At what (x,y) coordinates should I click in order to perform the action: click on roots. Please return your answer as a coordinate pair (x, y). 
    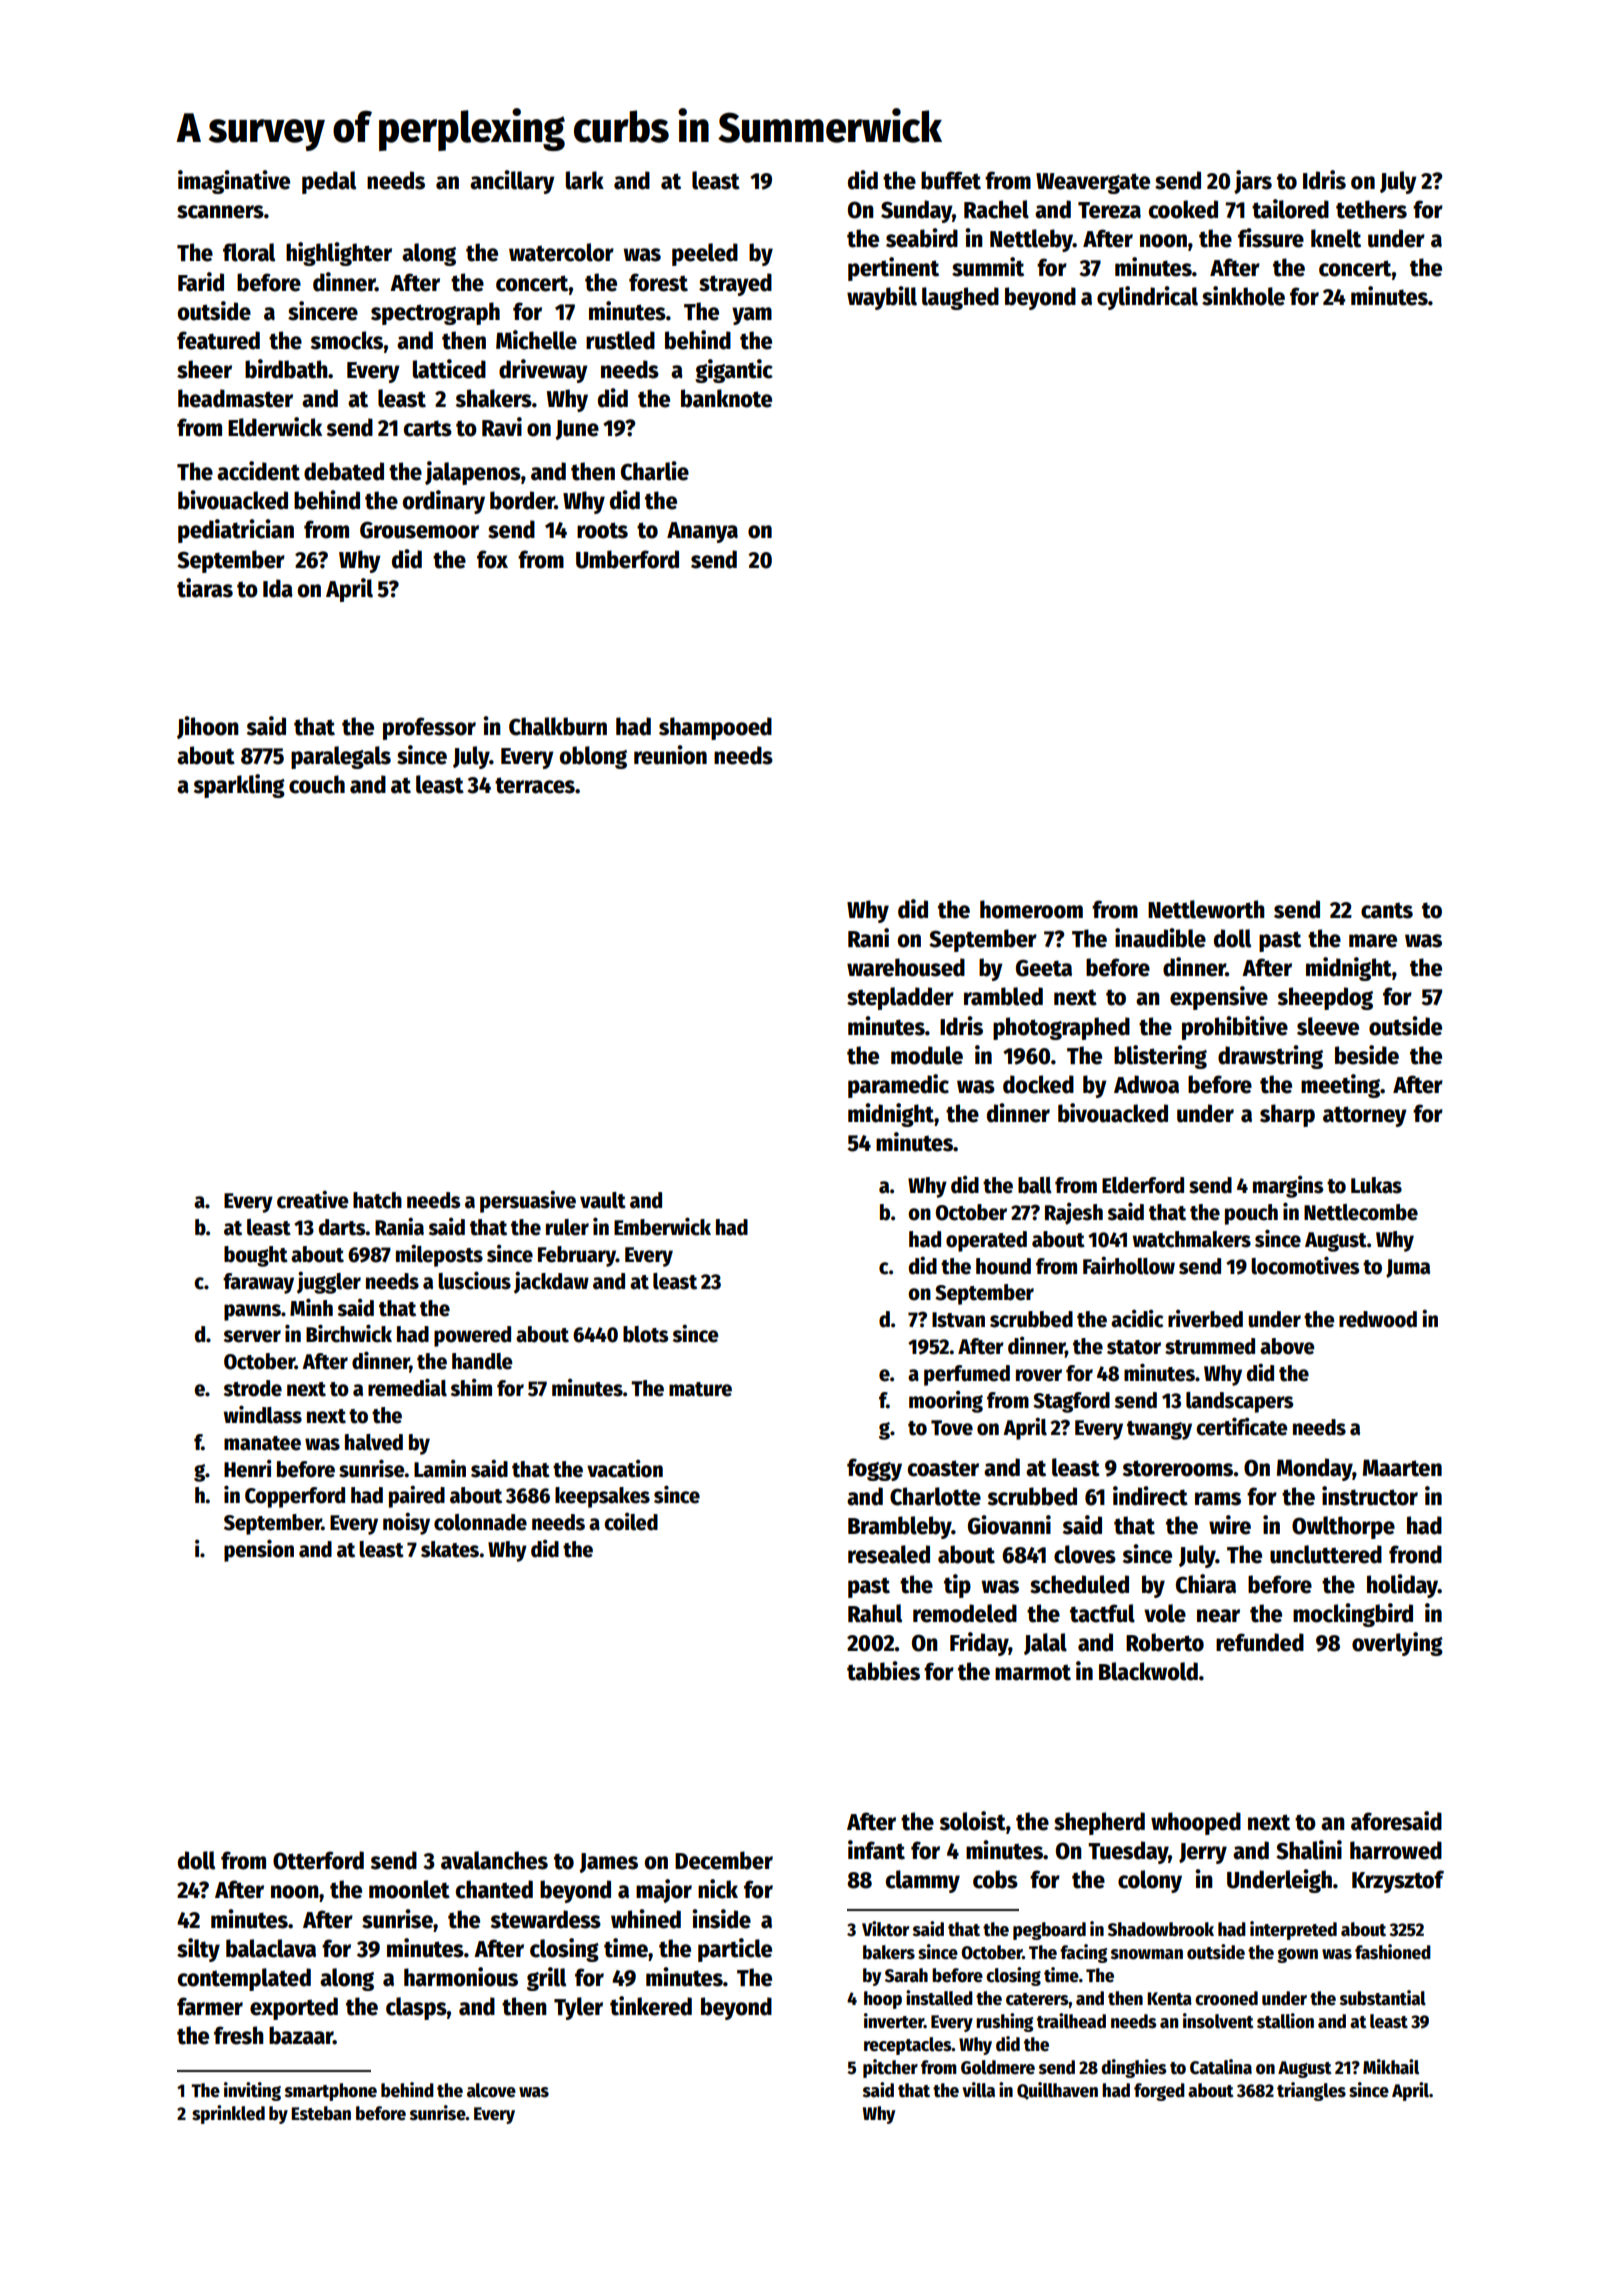
    Looking at the image, I should click on (602, 530).
